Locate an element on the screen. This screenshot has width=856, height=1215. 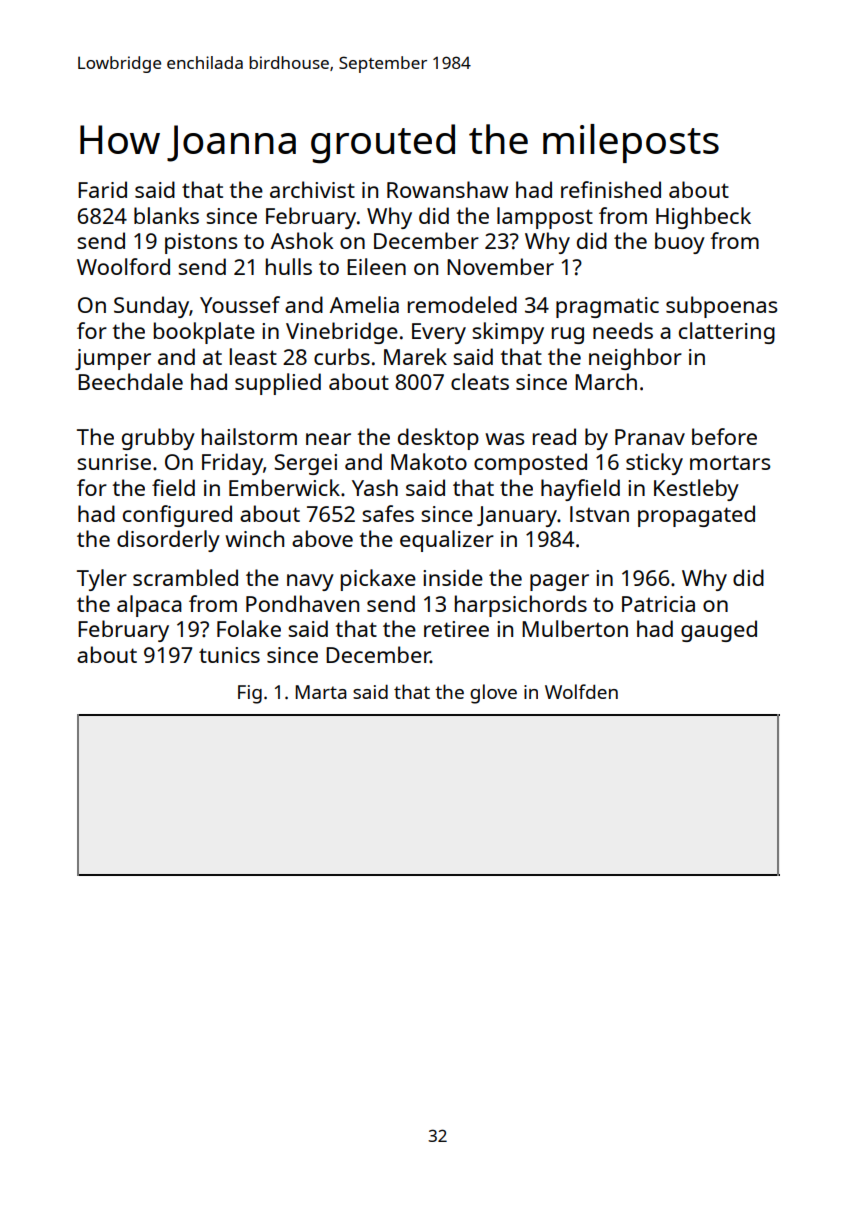
supplied is located at coordinates (278, 384).
